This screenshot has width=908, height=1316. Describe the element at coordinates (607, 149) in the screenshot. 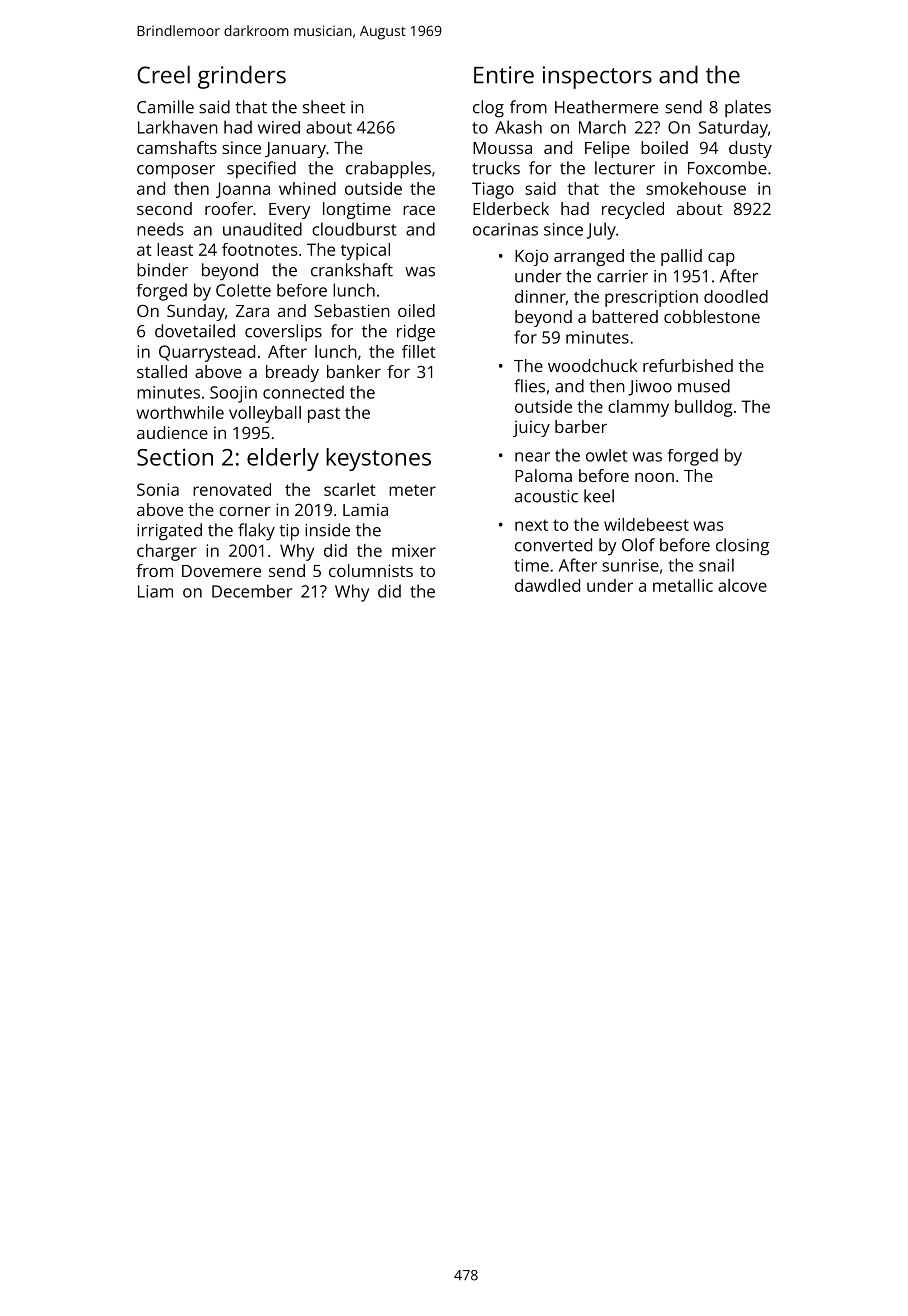

I see `Felipe` at that location.
